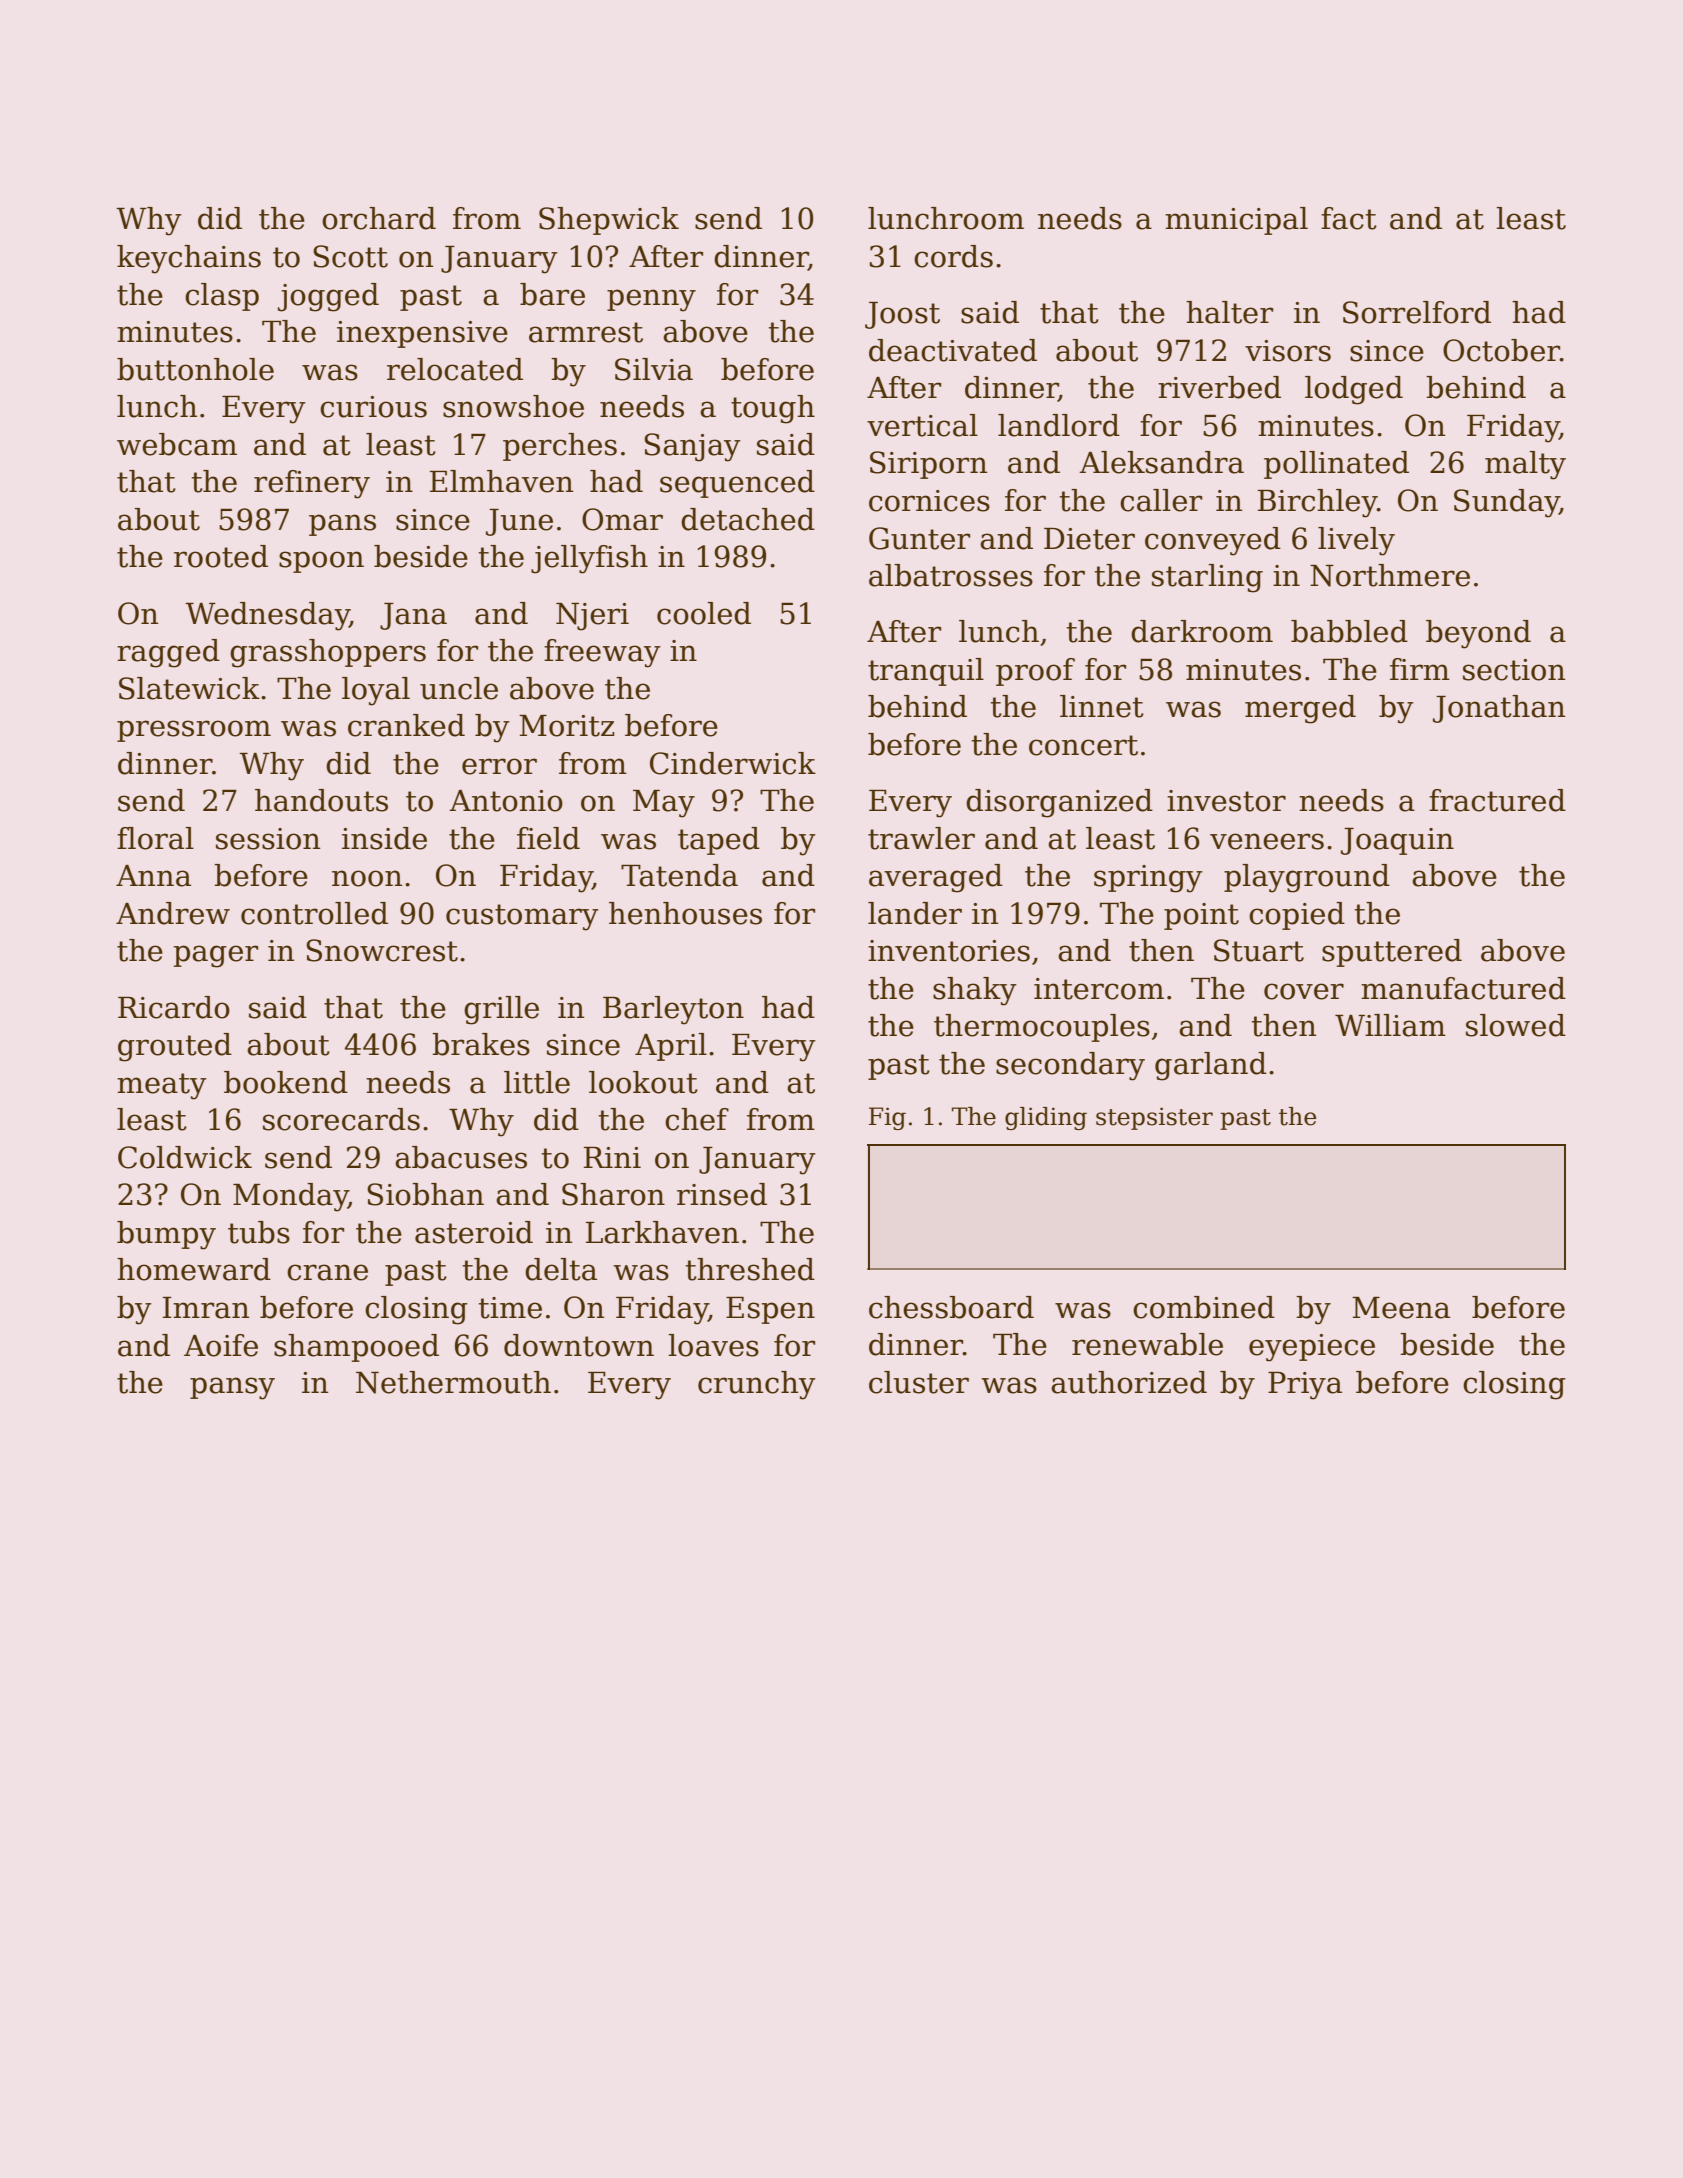  Describe the element at coordinates (379, 218) in the screenshot. I see `orchard` at that location.
